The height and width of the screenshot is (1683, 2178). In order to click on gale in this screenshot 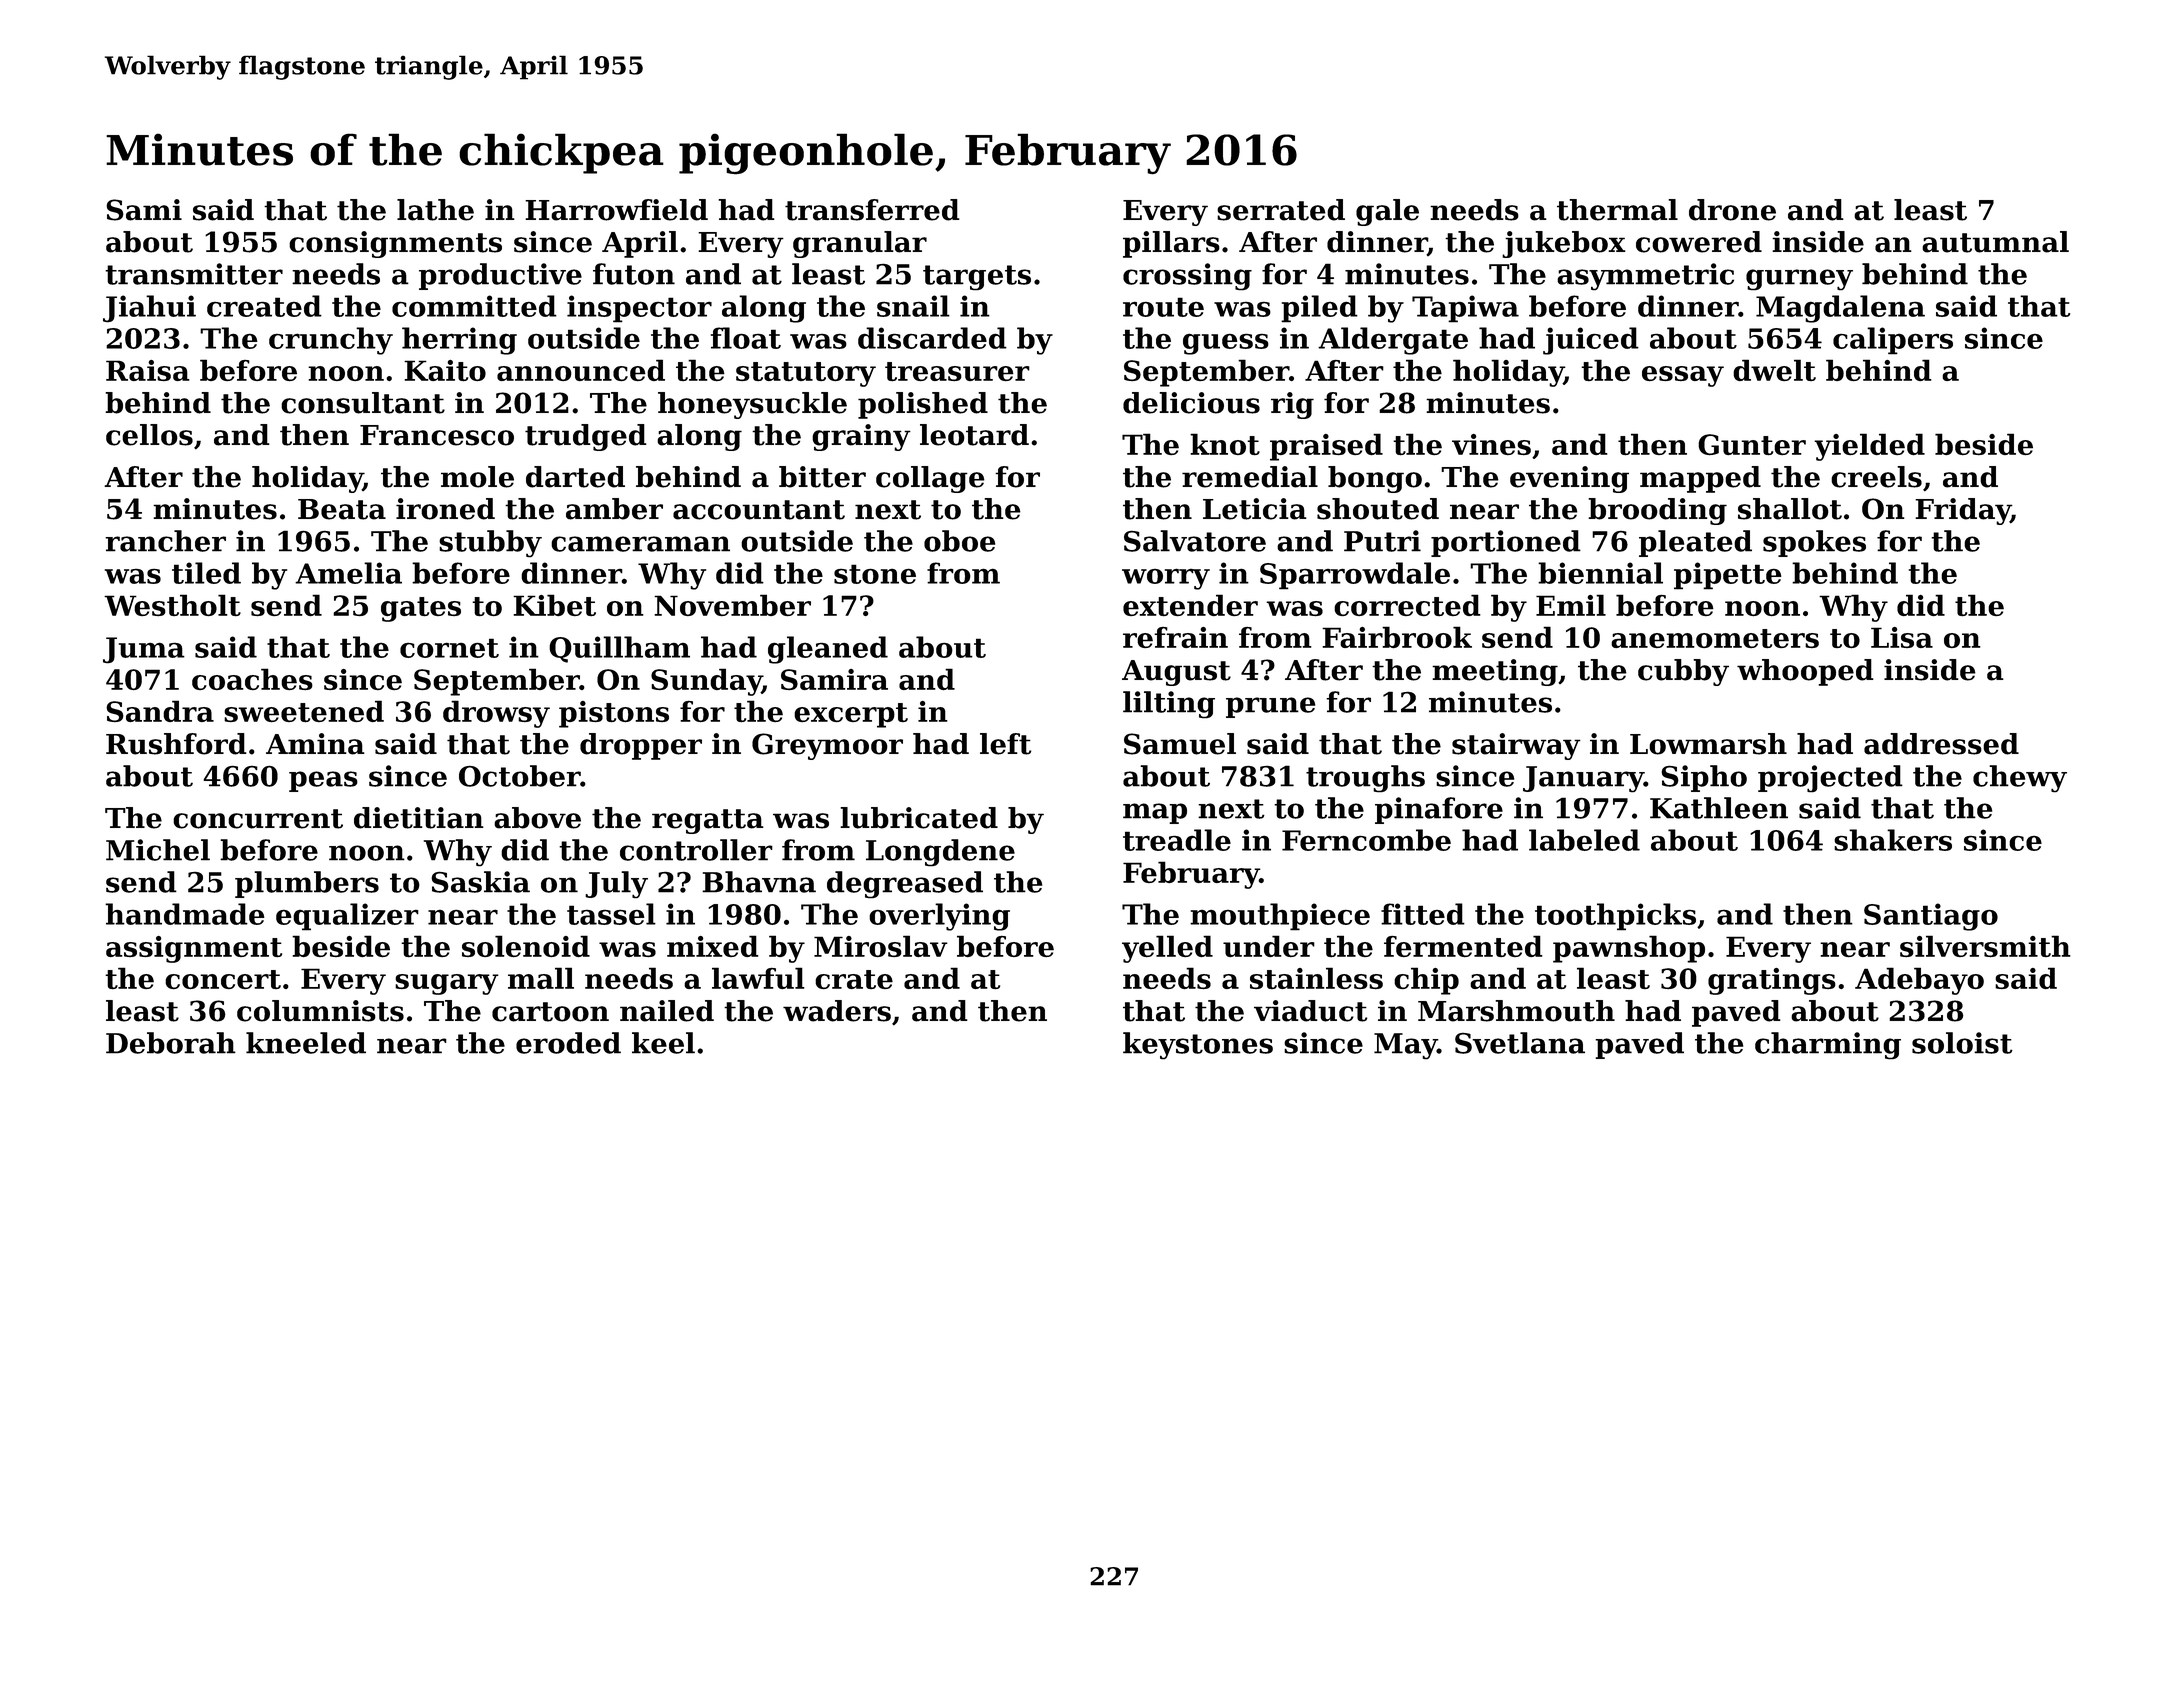, I will do `click(1387, 212)`.
